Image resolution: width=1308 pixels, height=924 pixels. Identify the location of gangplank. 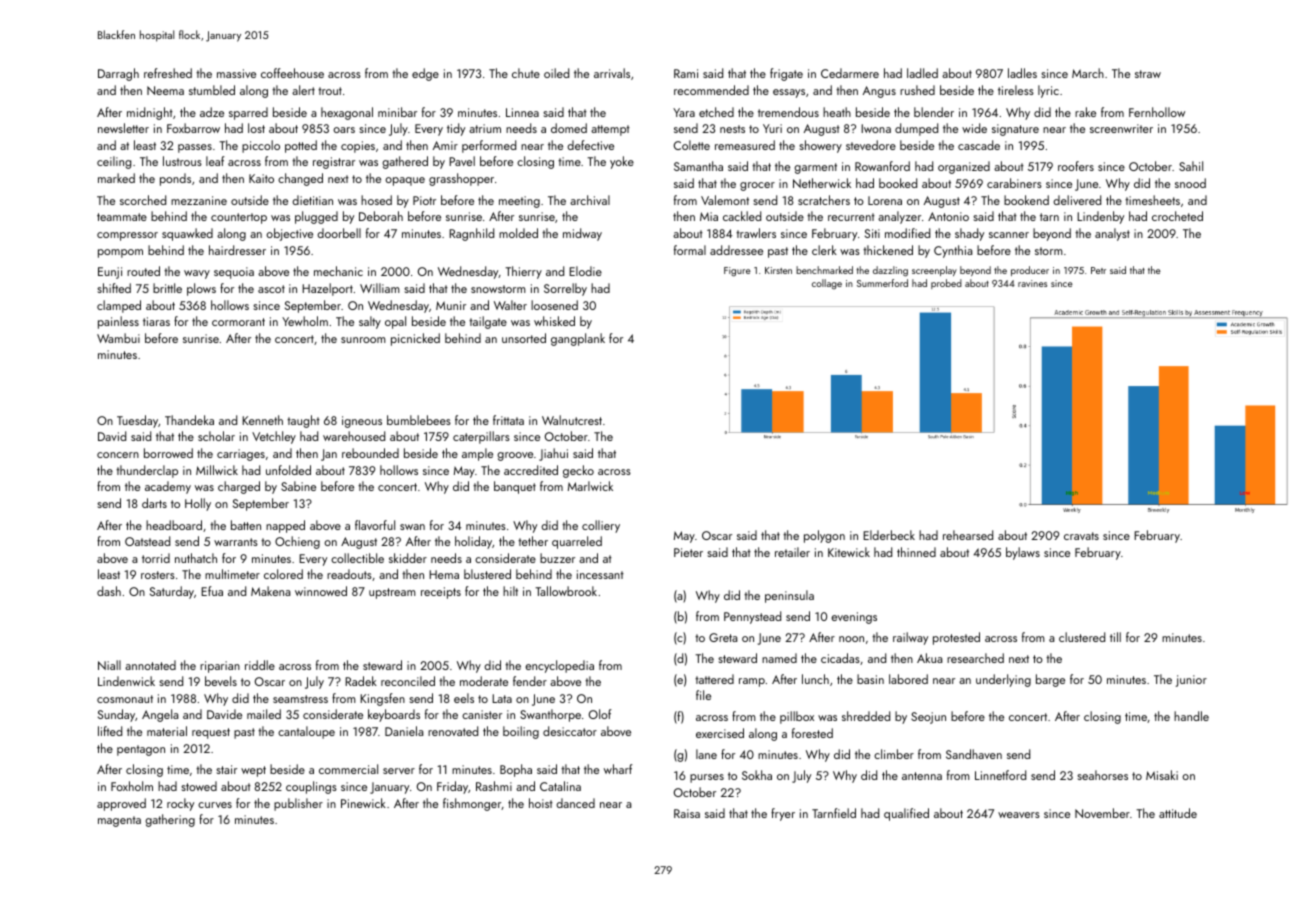
(578, 339).
